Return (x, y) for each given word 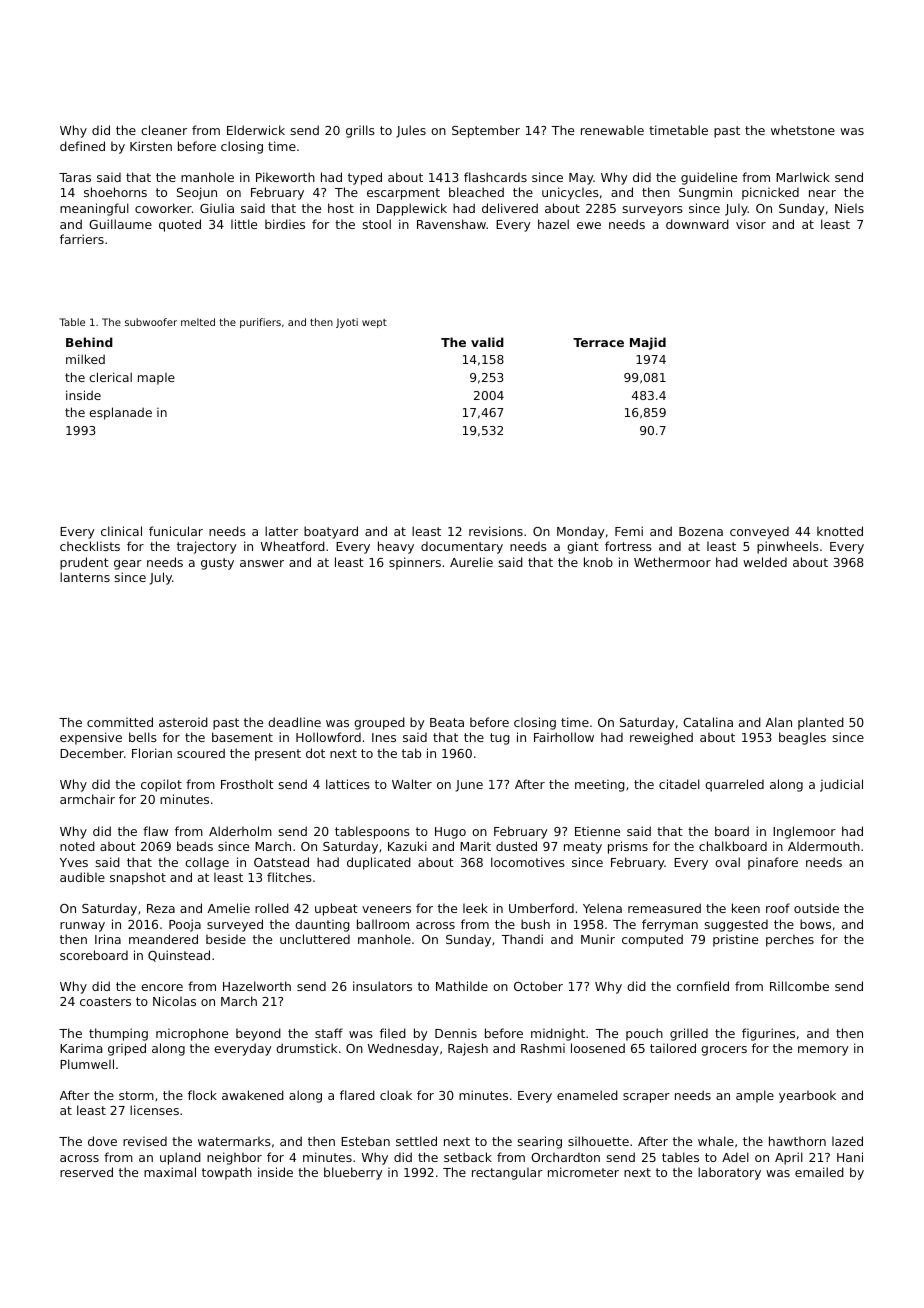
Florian (152, 753)
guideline (709, 178)
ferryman (670, 925)
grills (360, 131)
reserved (86, 1172)
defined (82, 146)
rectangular (507, 1173)
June (469, 786)
